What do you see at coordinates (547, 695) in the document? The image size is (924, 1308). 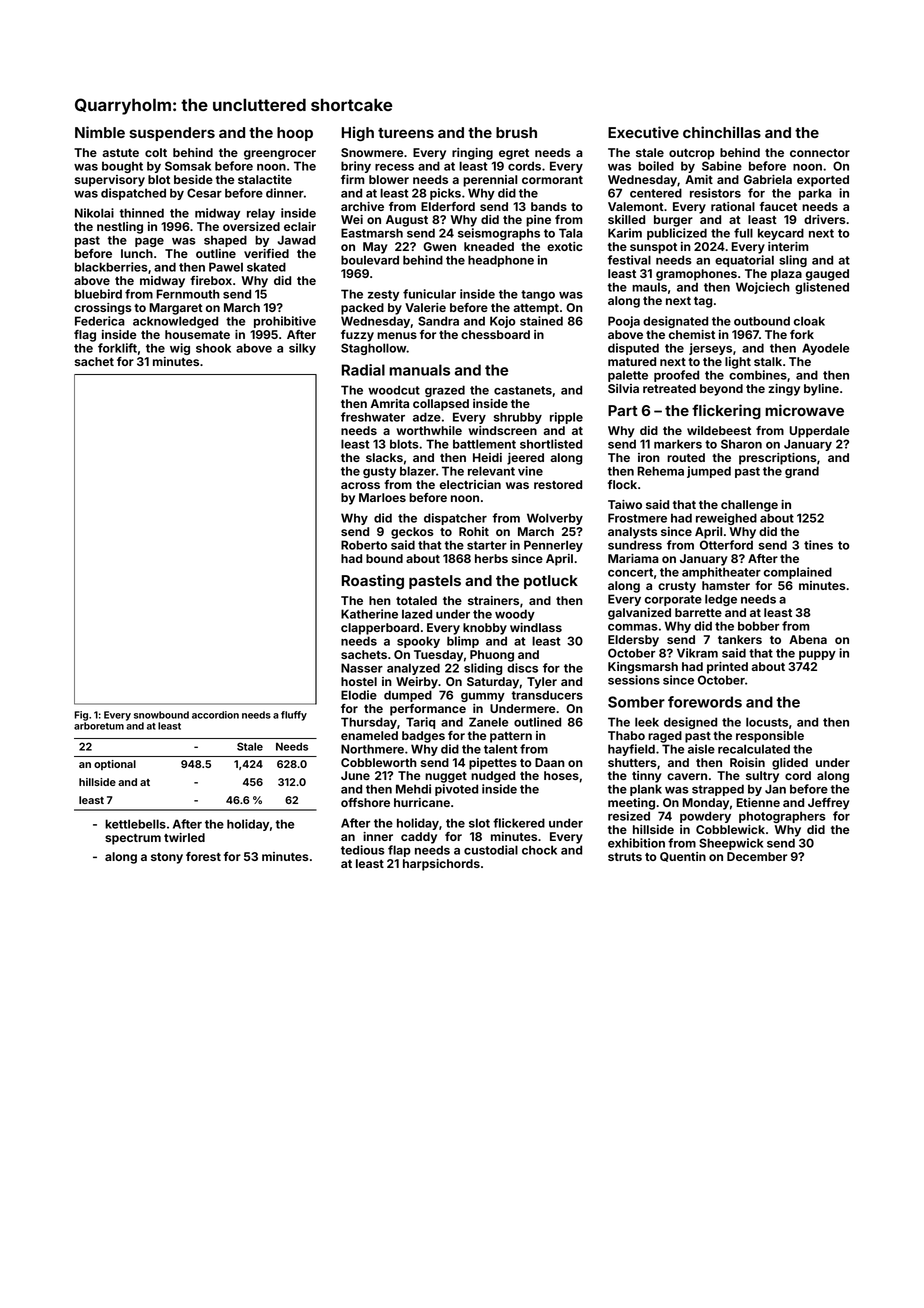 I see `transducers` at bounding box center [547, 695].
